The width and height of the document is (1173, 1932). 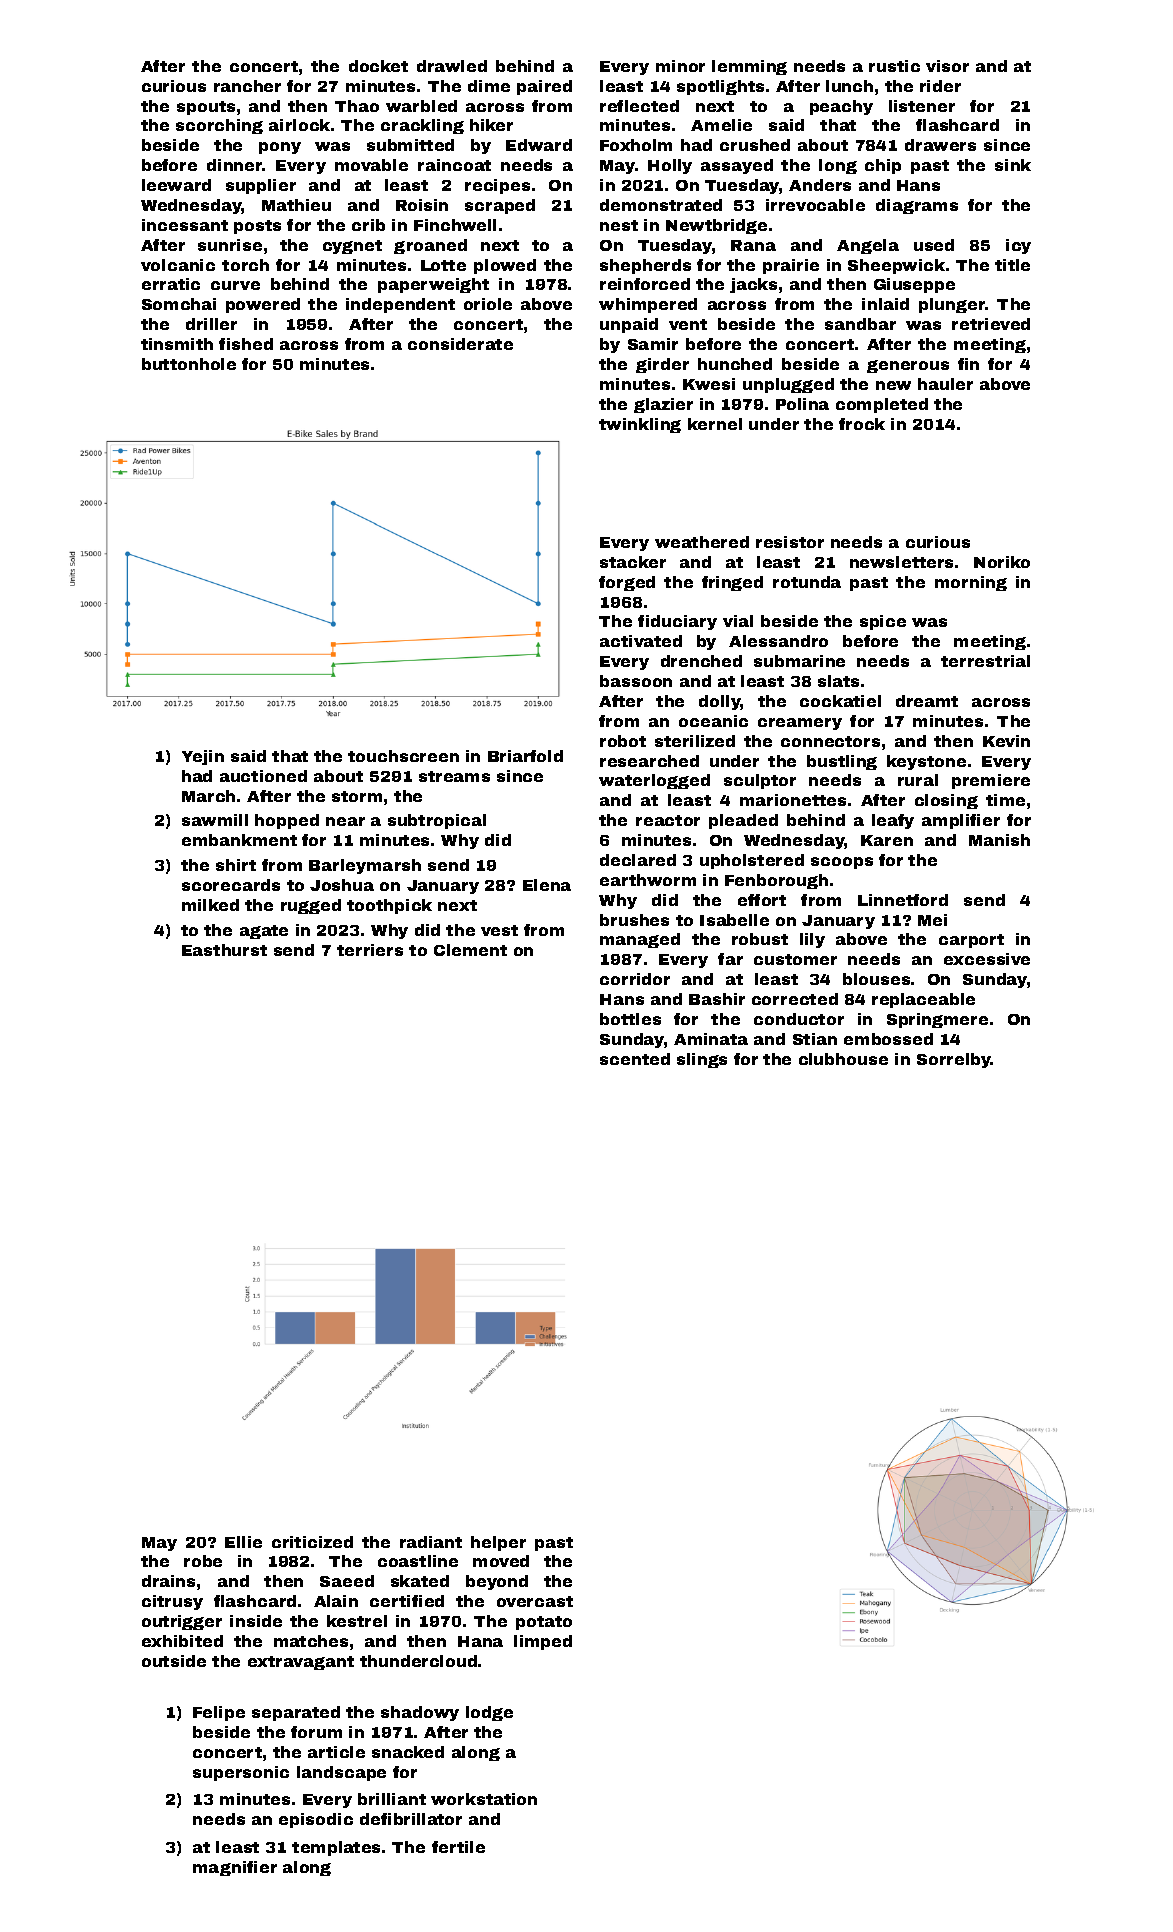 What do you see at coordinates (639, 106) in the document?
I see `reflected` at bounding box center [639, 106].
